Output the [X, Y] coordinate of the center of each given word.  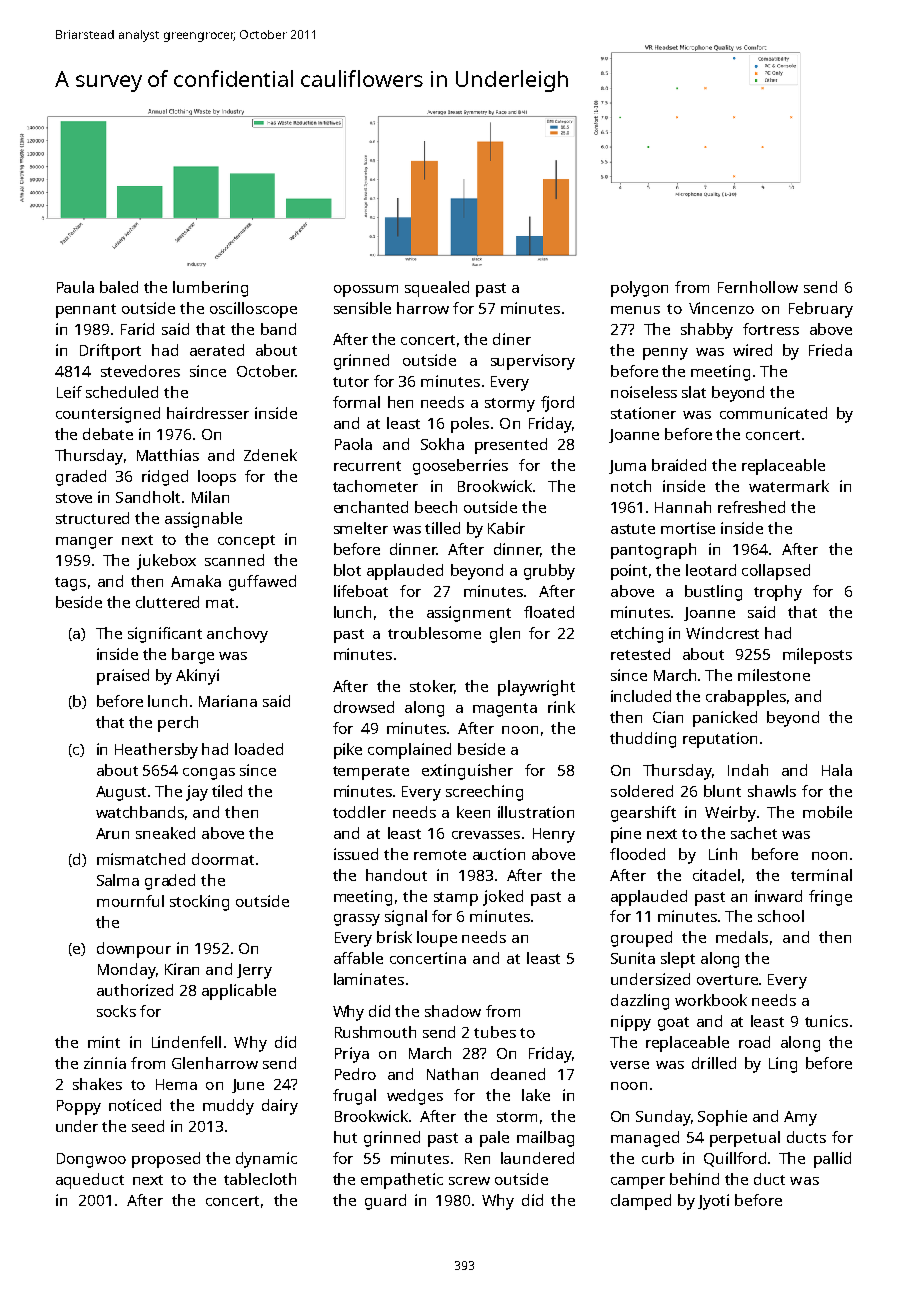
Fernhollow [758, 287]
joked [503, 898]
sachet [754, 833]
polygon [639, 289]
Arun [112, 833]
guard [385, 1202]
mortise [688, 528]
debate [108, 434]
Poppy [79, 1107]
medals [742, 937]
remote [440, 855]
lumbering [210, 289]
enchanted [371, 507]
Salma [118, 880]
